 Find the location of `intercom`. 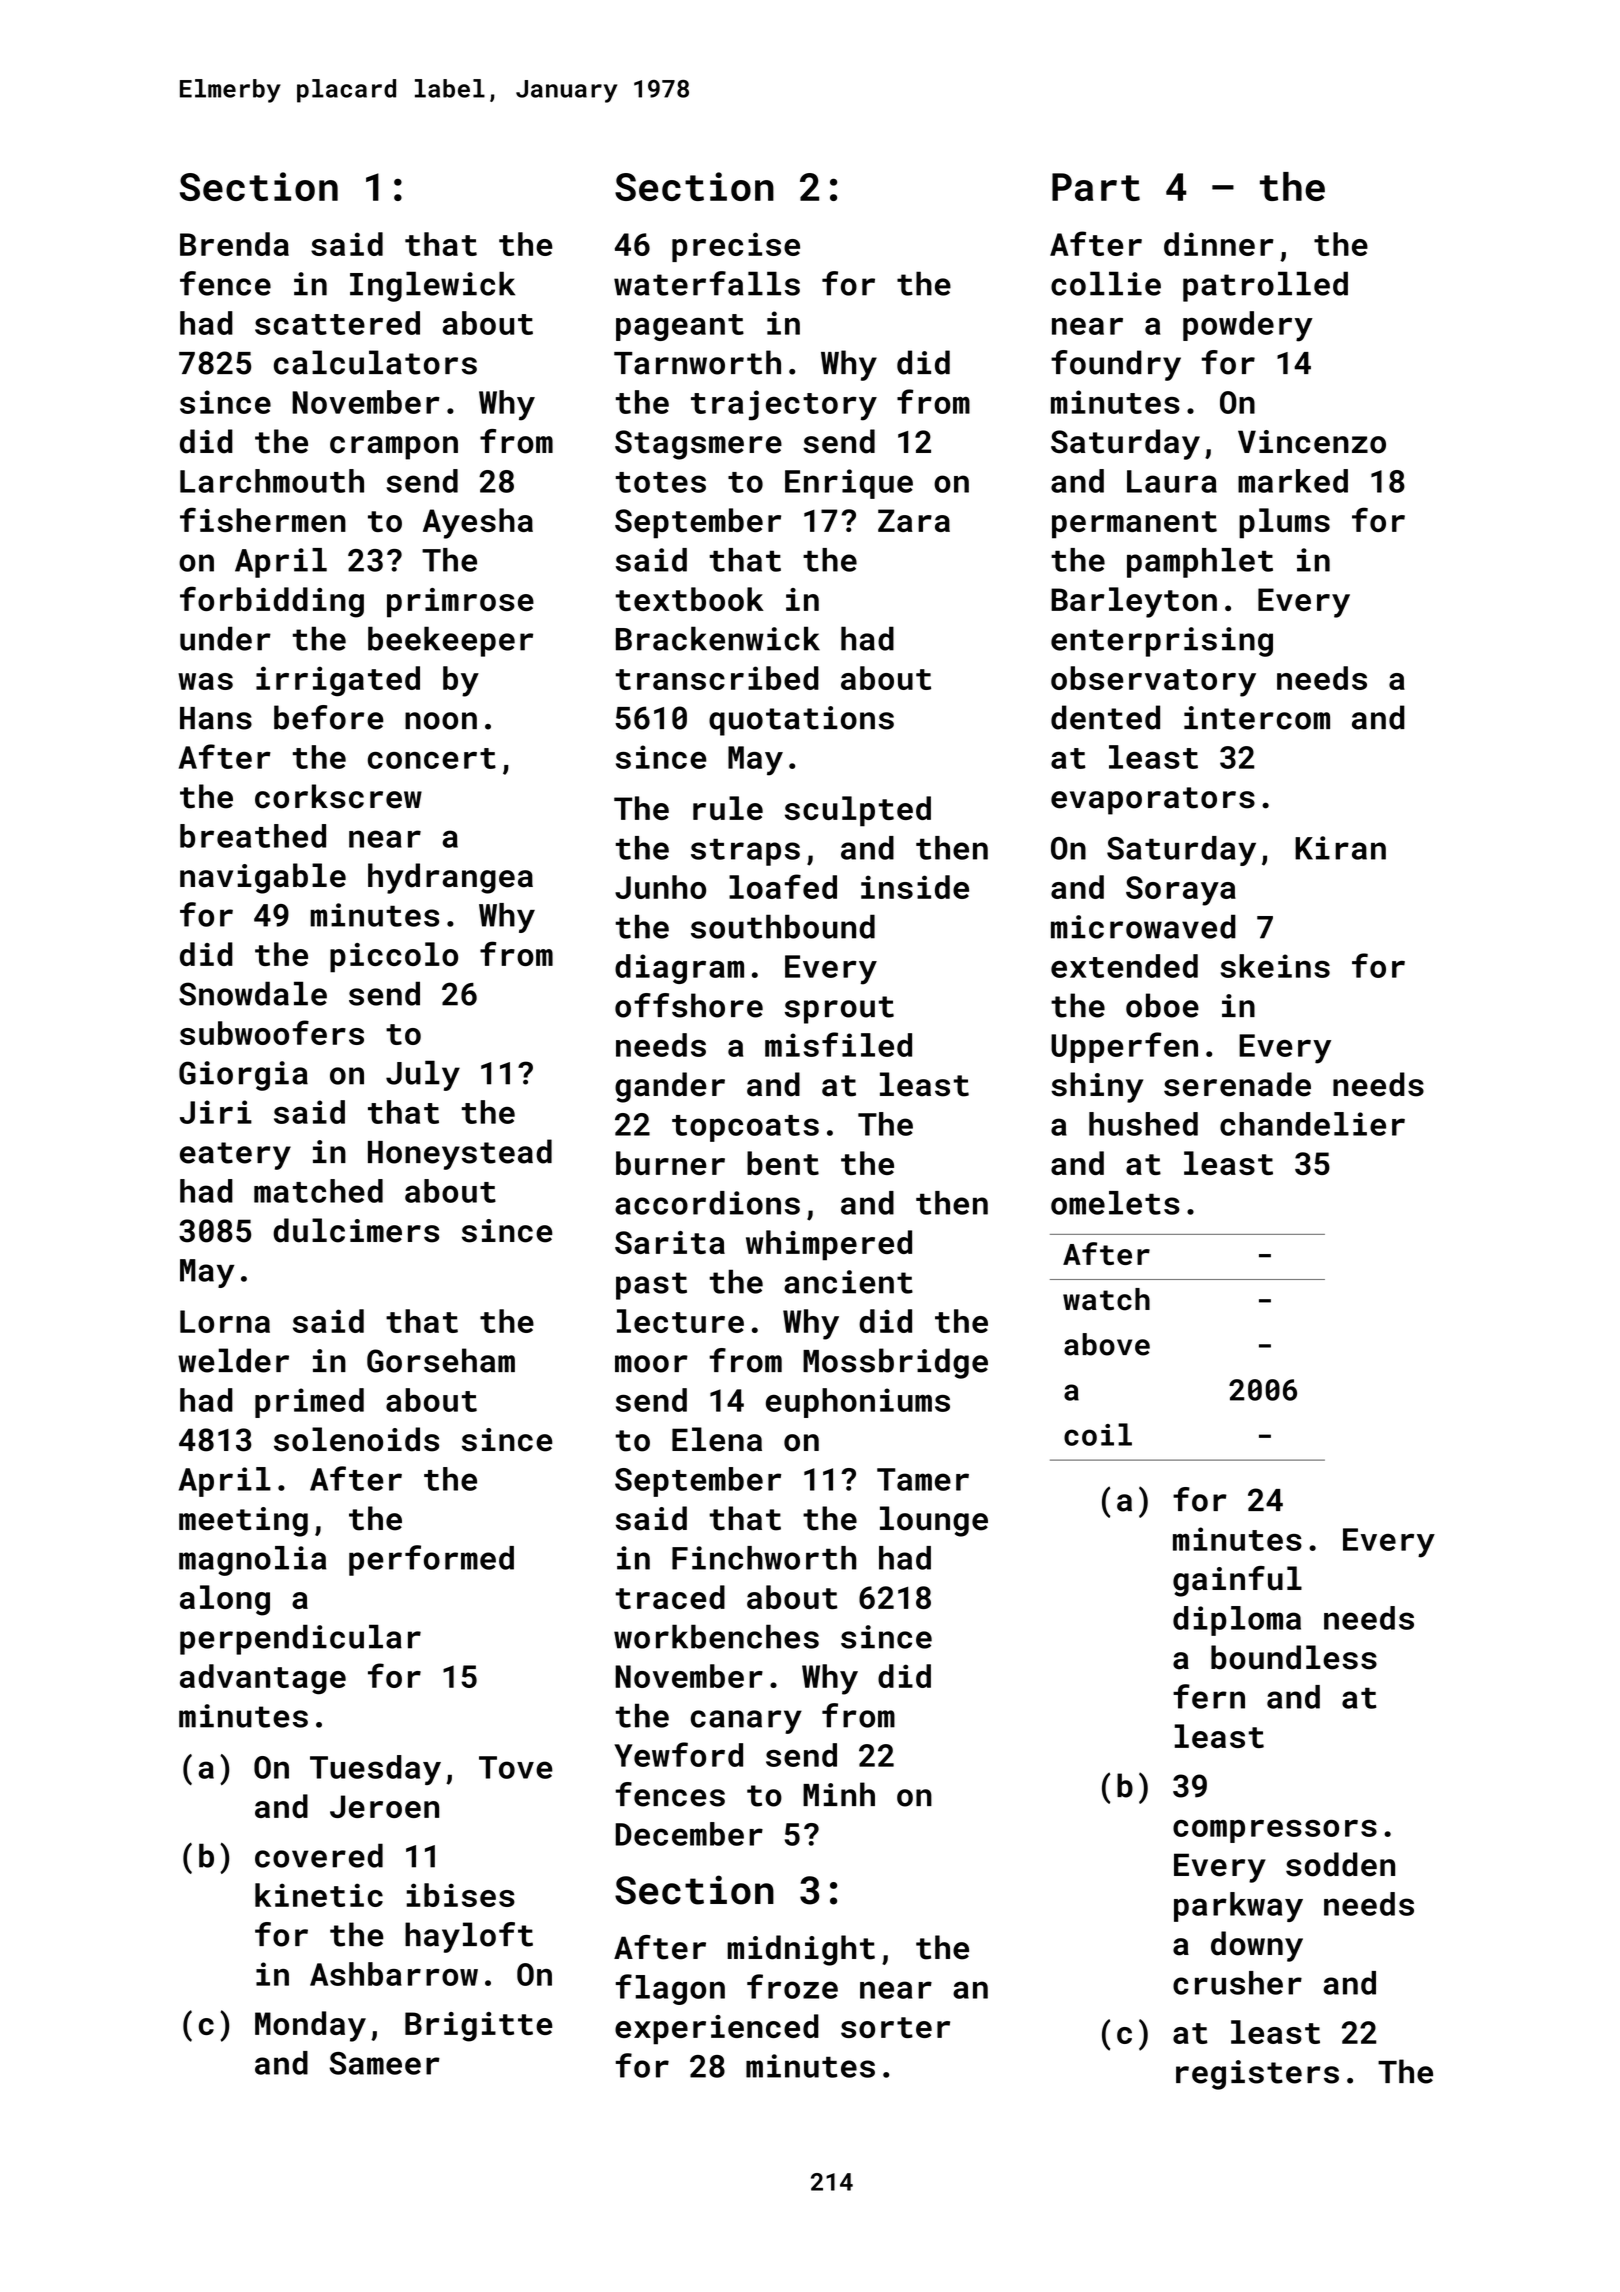

intercom is located at coordinates (1257, 718).
